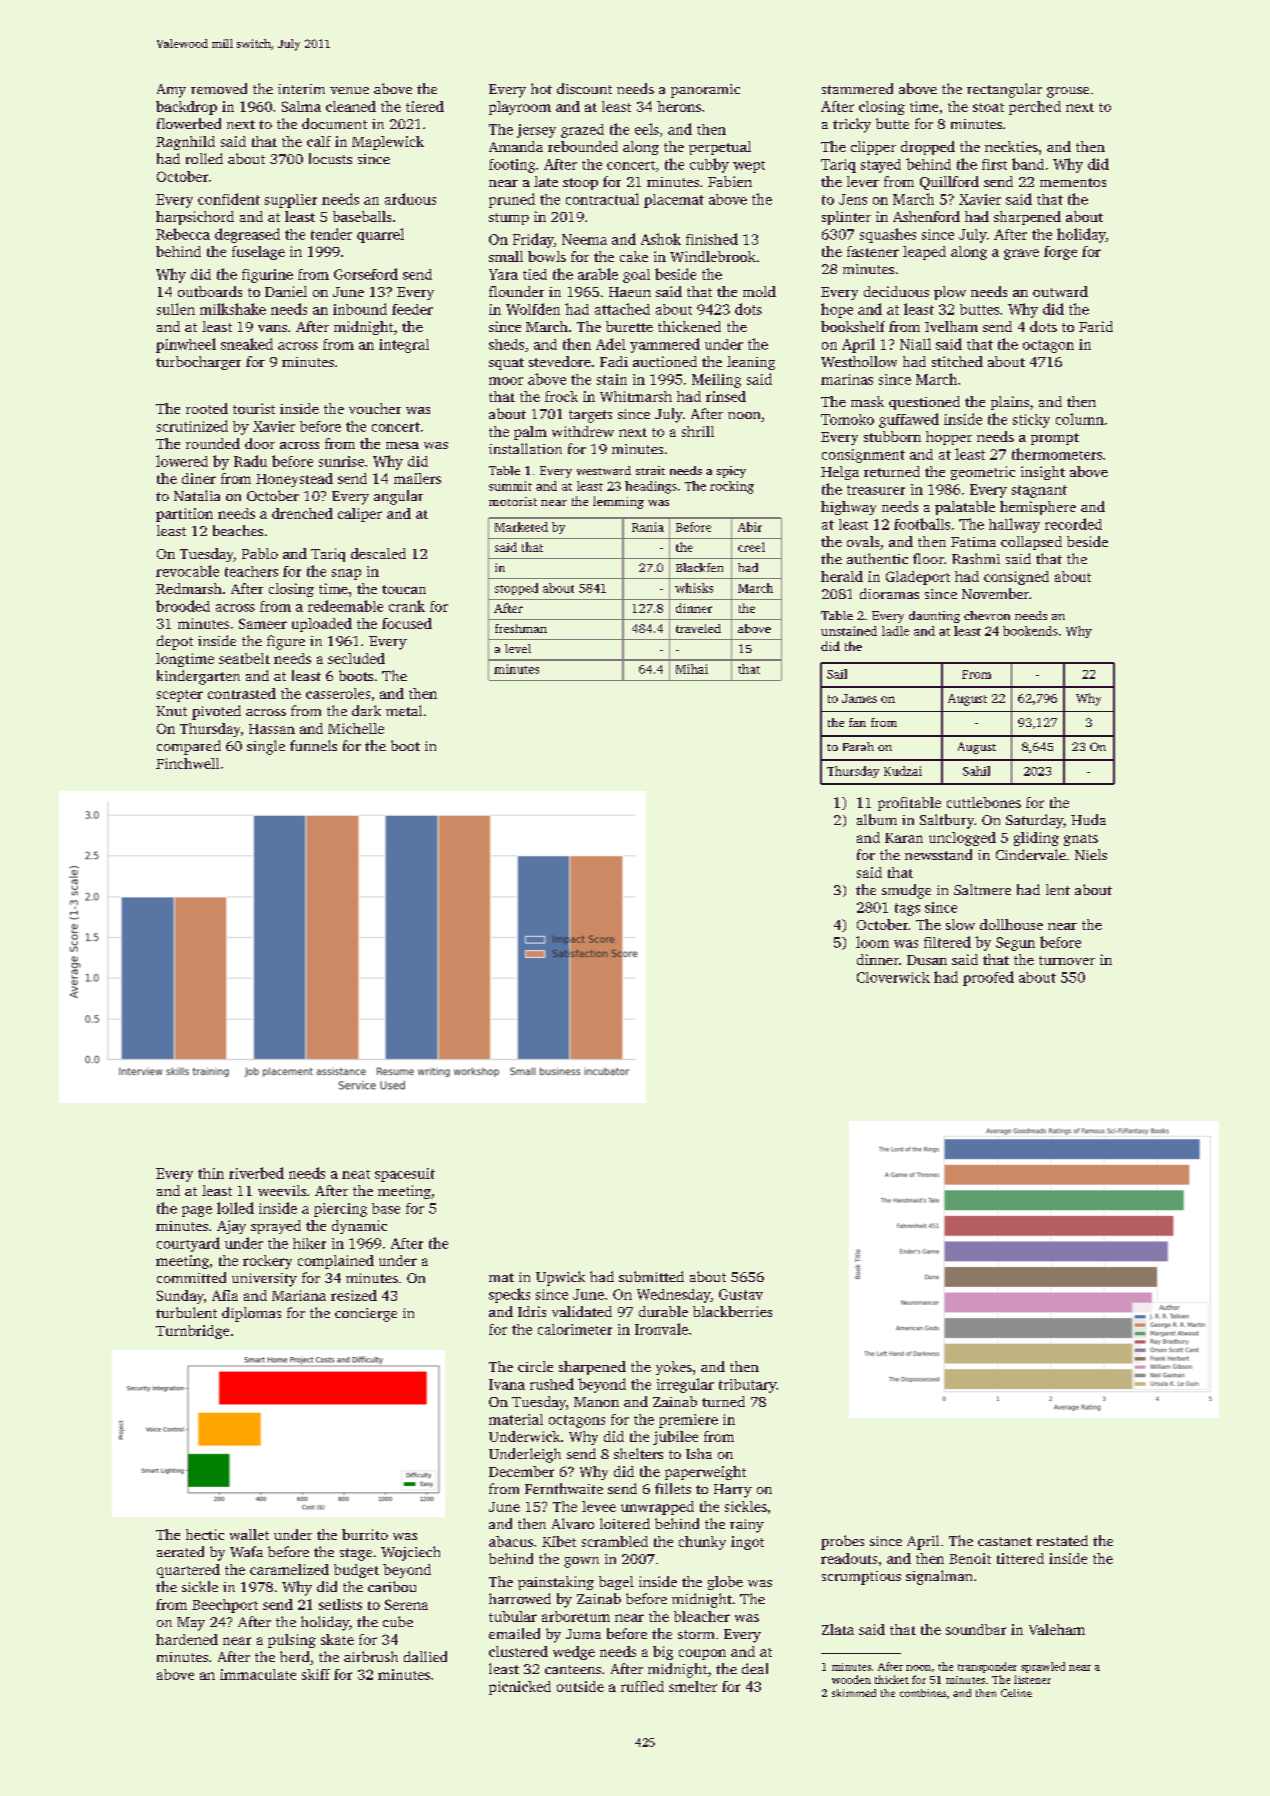 The width and height of the image is (1270, 1796). I want to click on Cloverwick, so click(893, 977).
